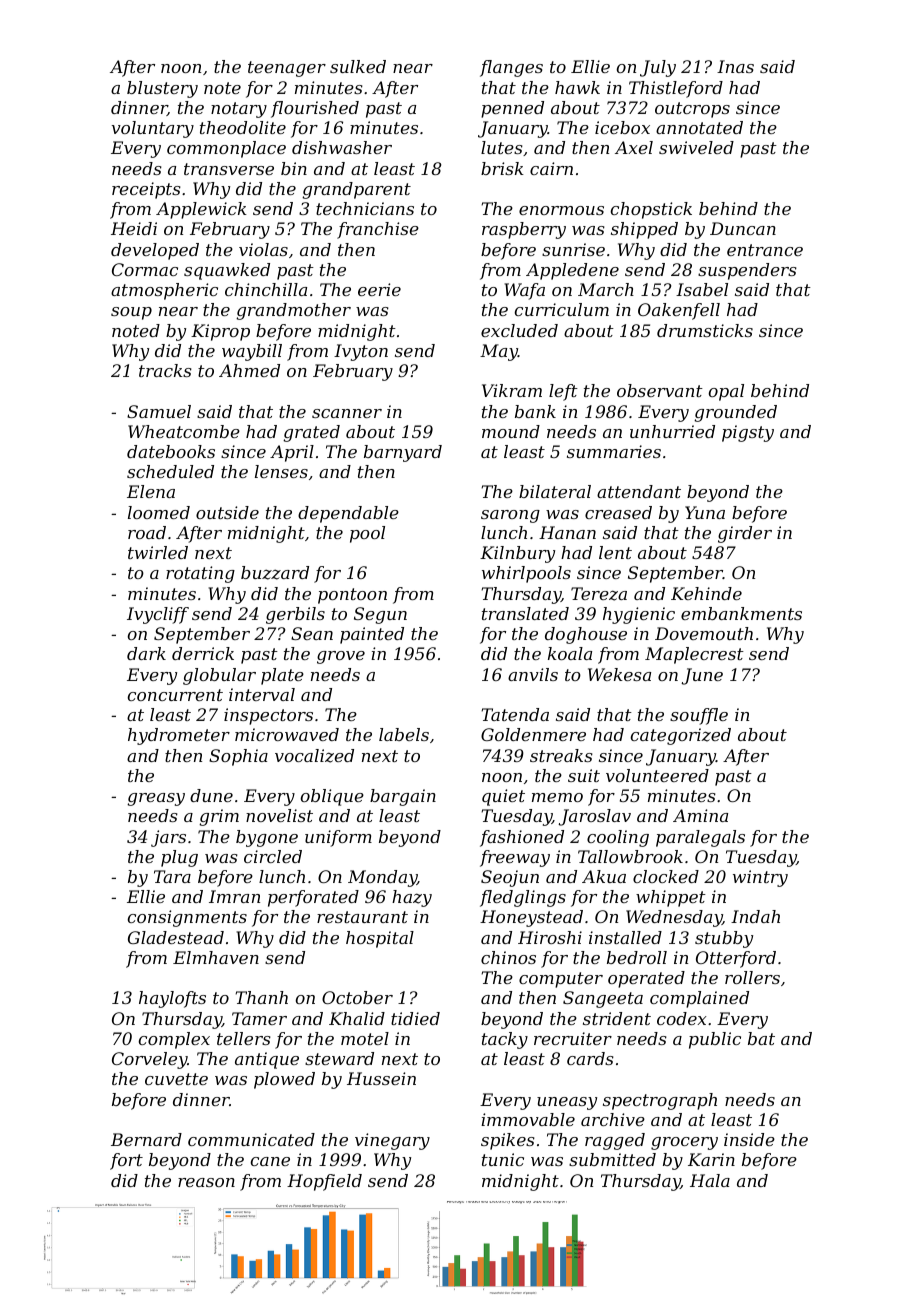 Image resolution: width=924 pixels, height=1314 pixels. Describe the element at coordinates (168, 838) in the screenshot. I see `jars` at that location.
